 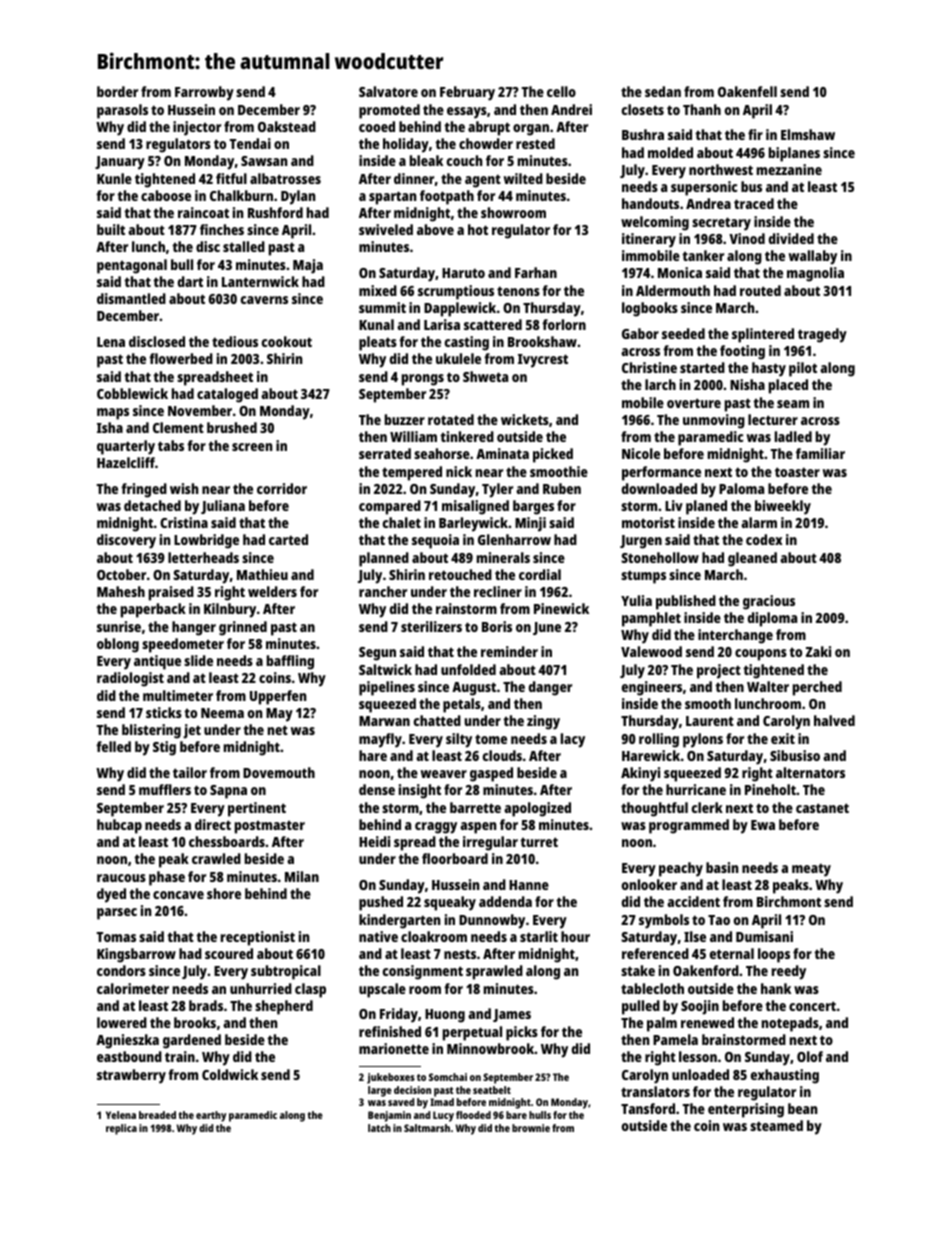 What do you see at coordinates (374, 841) in the screenshot?
I see `Heidi` at bounding box center [374, 841].
